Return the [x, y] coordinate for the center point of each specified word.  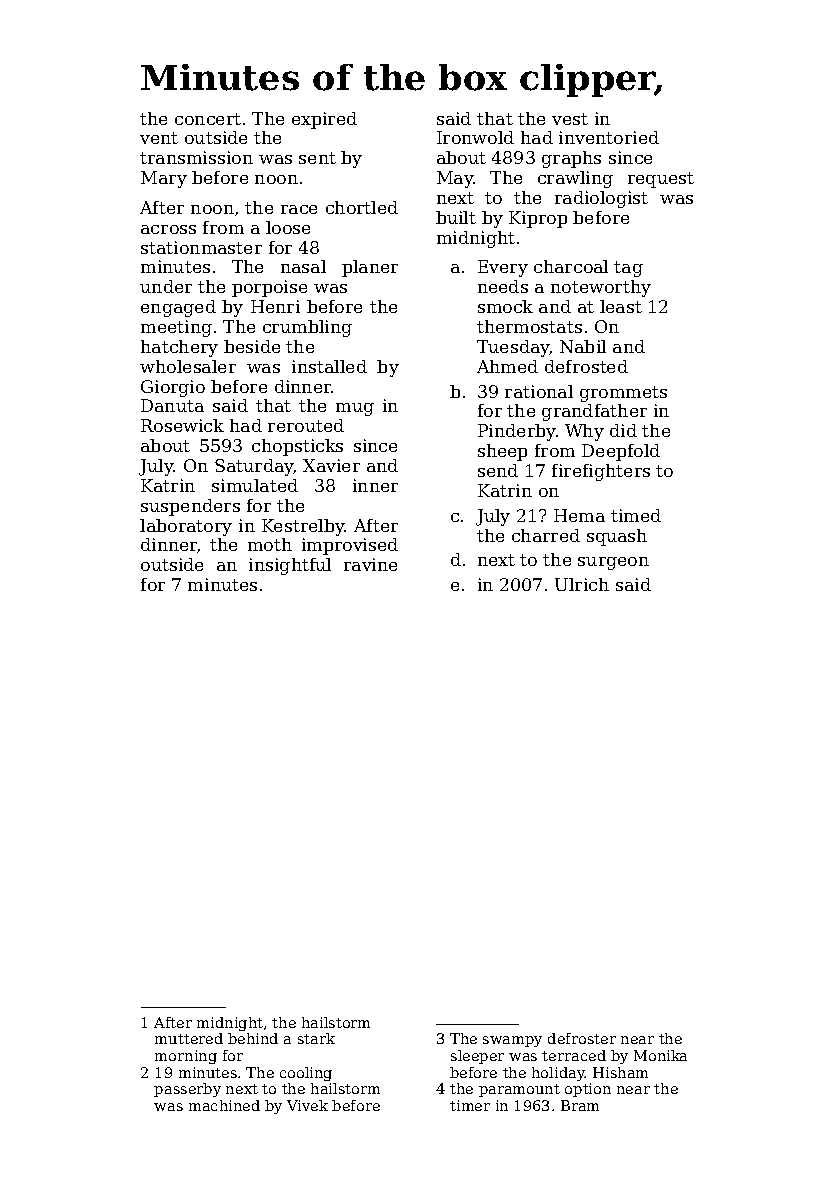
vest [570, 119]
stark [316, 1038]
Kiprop [538, 219]
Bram [580, 1105]
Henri [275, 306]
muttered [189, 1038]
